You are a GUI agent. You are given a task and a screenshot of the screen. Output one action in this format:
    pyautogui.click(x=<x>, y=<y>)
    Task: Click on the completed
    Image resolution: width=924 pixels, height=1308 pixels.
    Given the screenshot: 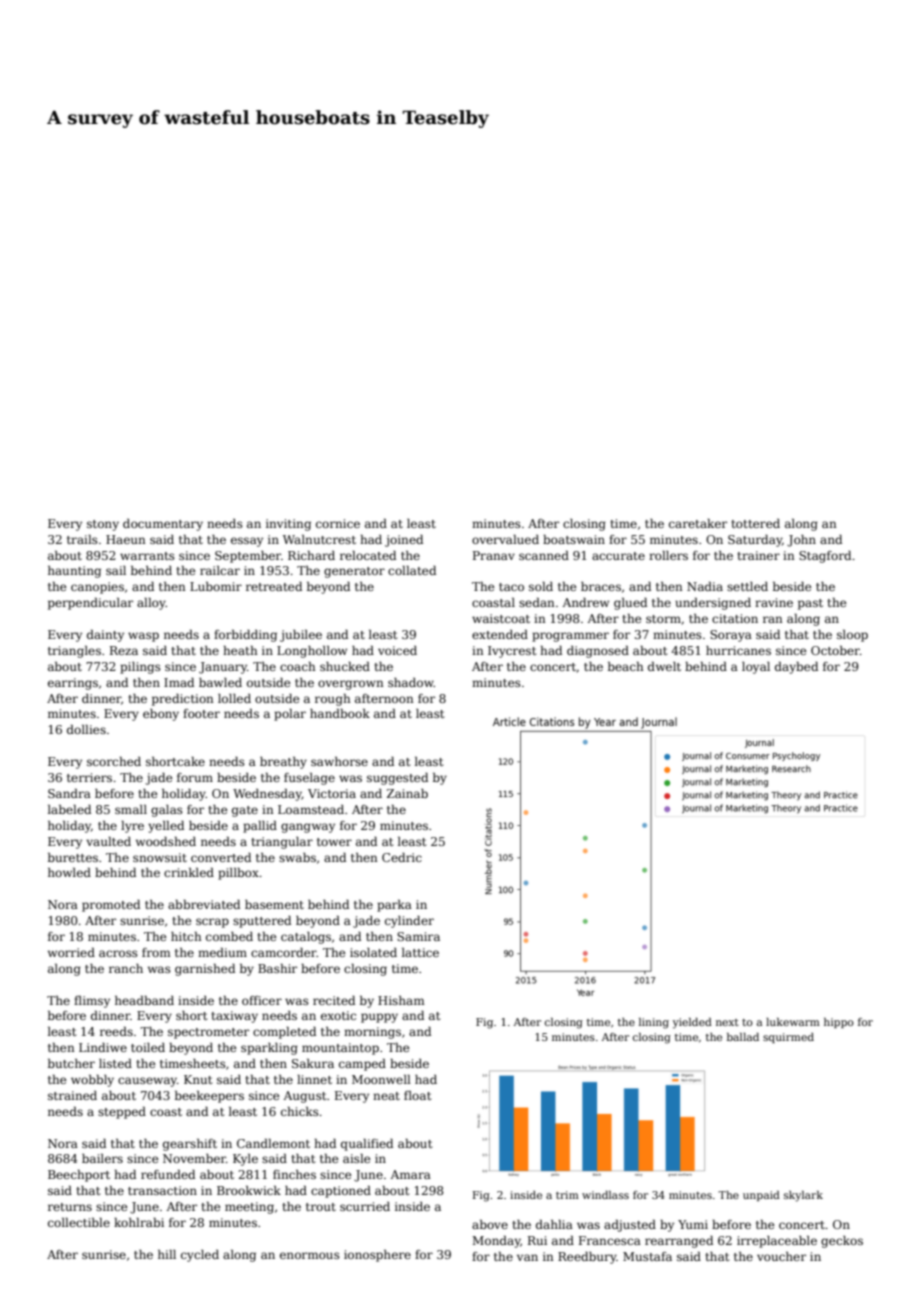 What is the action you would take?
    pyautogui.click(x=284, y=1033)
